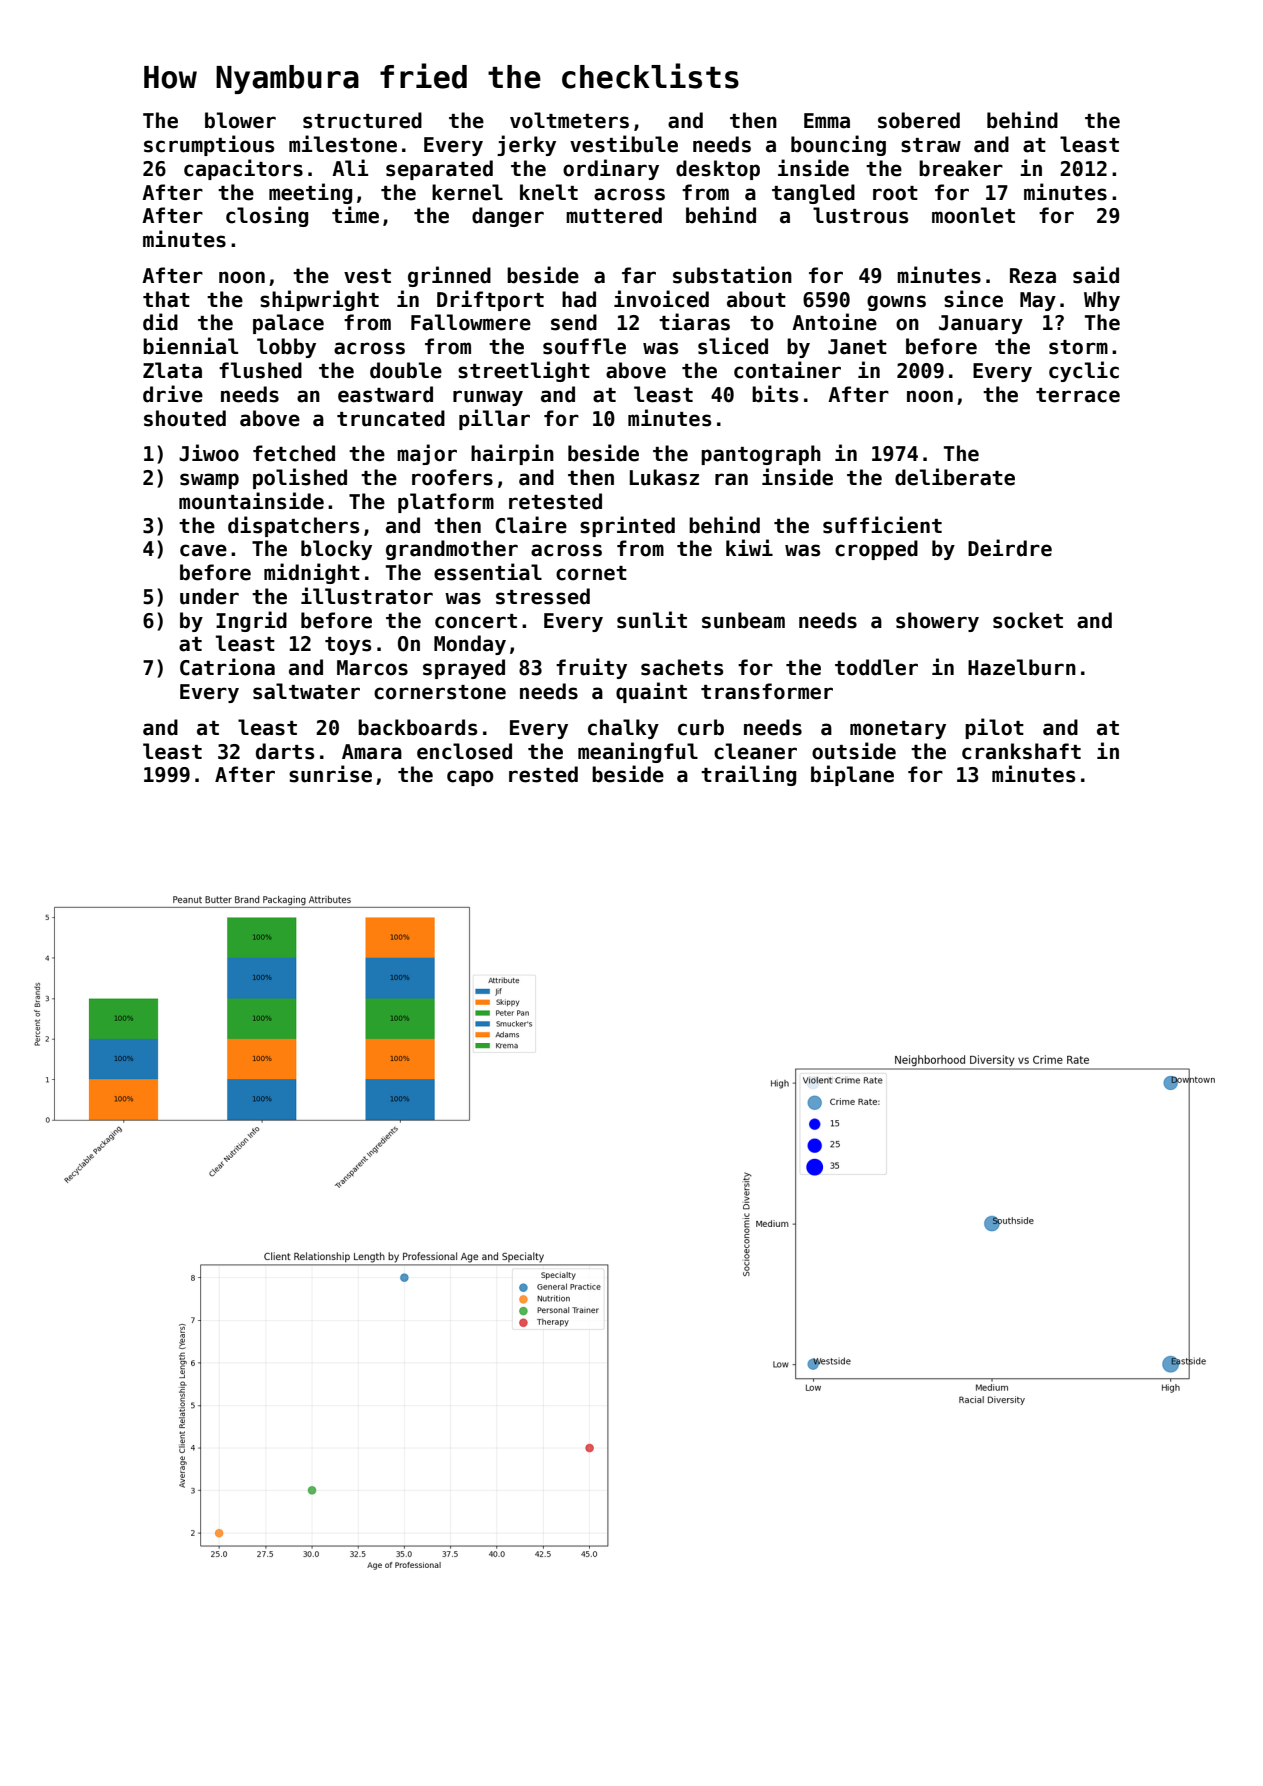 This screenshot has width=1263, height=1786. I want to click on far, so click(639, 275).
